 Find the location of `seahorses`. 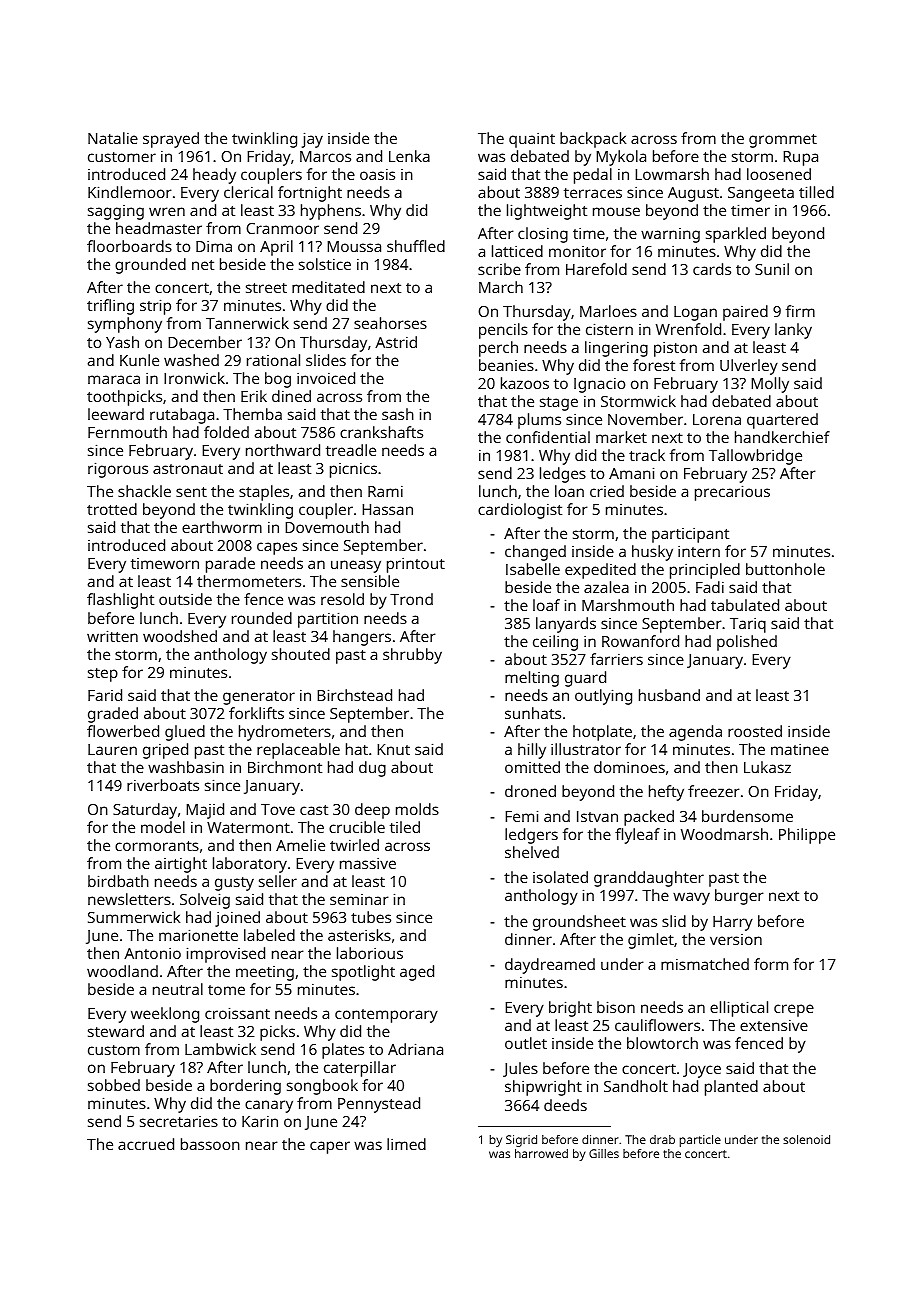

seahorses is located at coordinates (390, 323).
